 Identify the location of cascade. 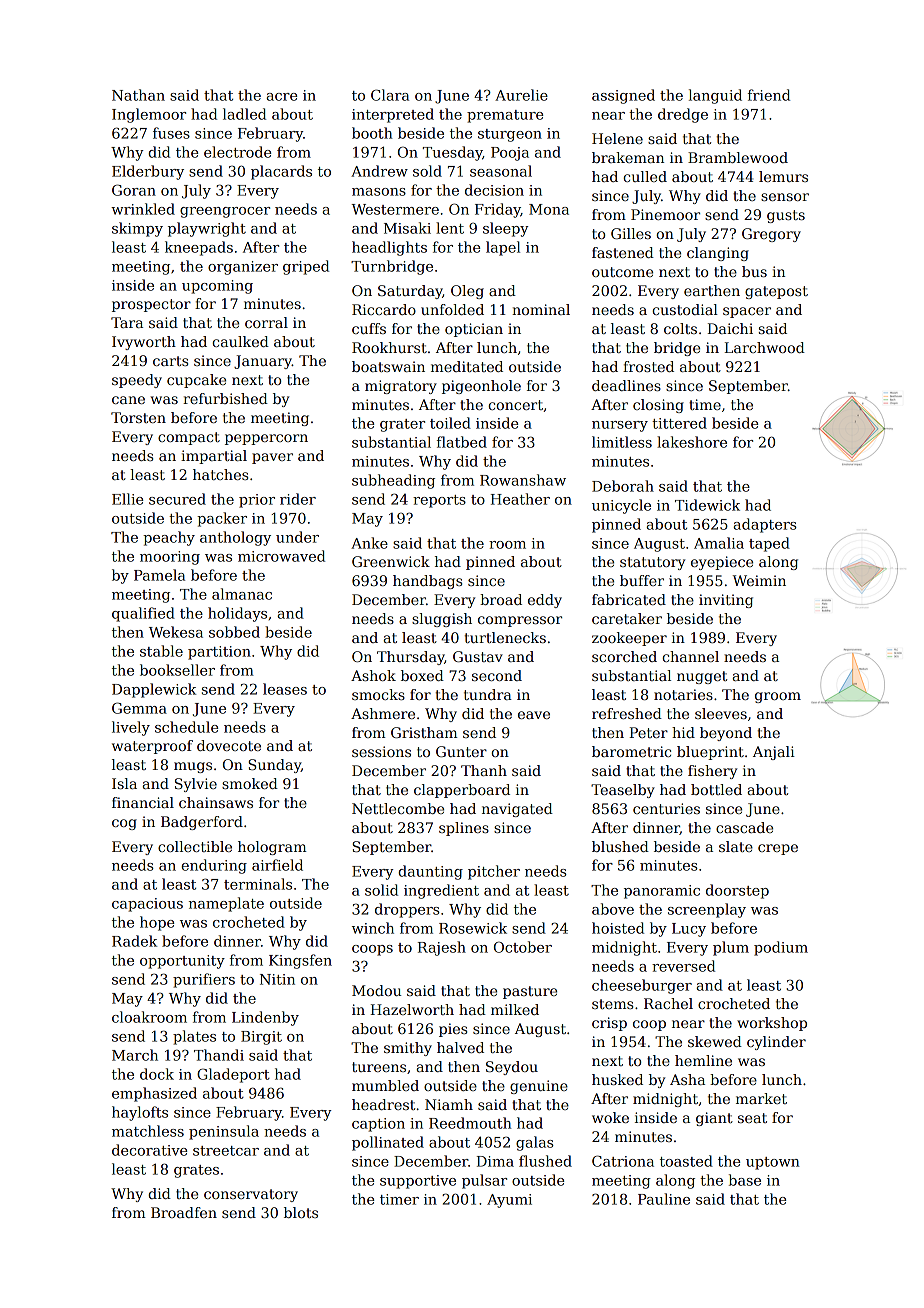
(744, 827).
